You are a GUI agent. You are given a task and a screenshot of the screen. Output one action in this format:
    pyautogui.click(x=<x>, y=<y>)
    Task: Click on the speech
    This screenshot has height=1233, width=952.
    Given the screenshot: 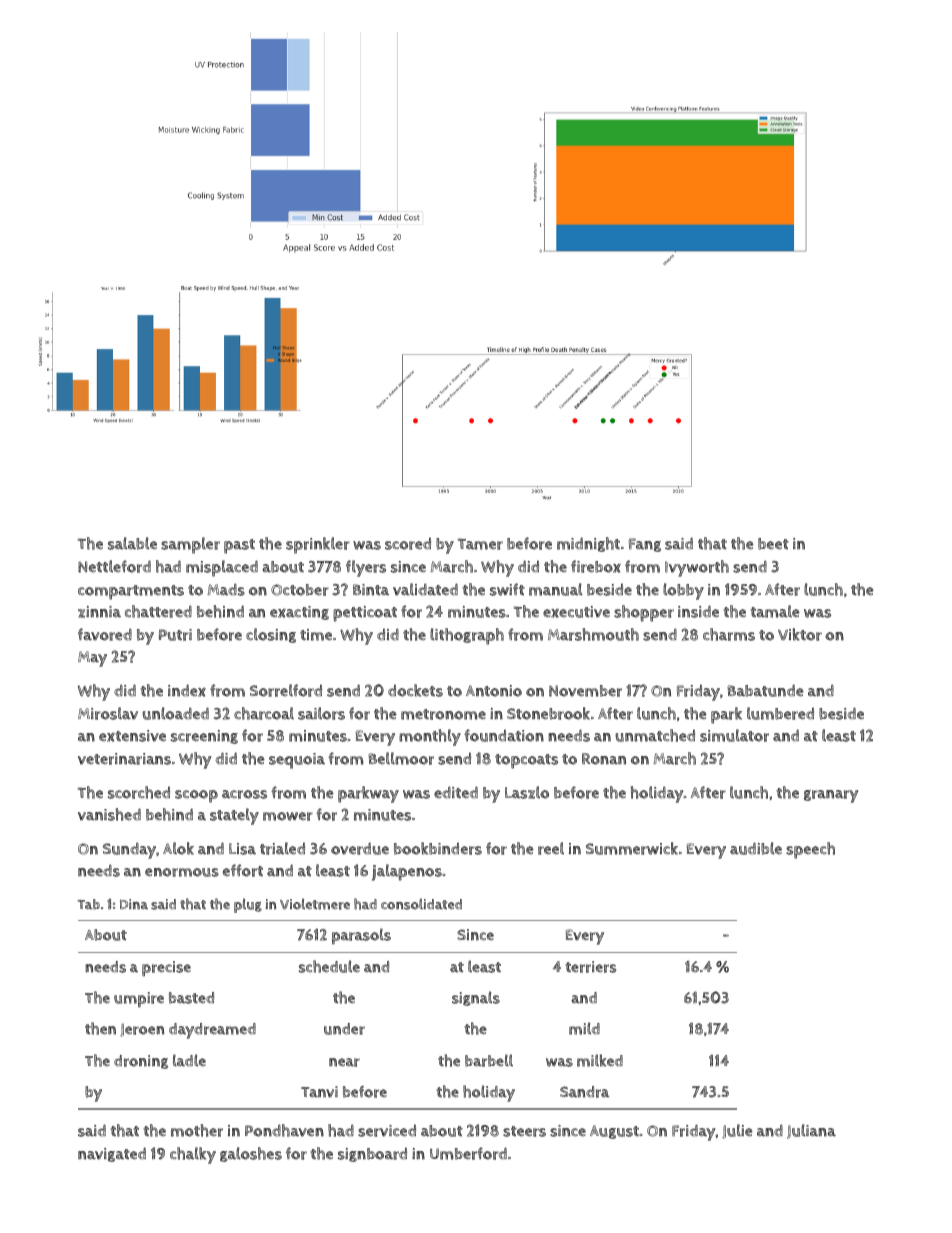 What is the action you would take?
    pyautogui.click(x=810, y=850)
